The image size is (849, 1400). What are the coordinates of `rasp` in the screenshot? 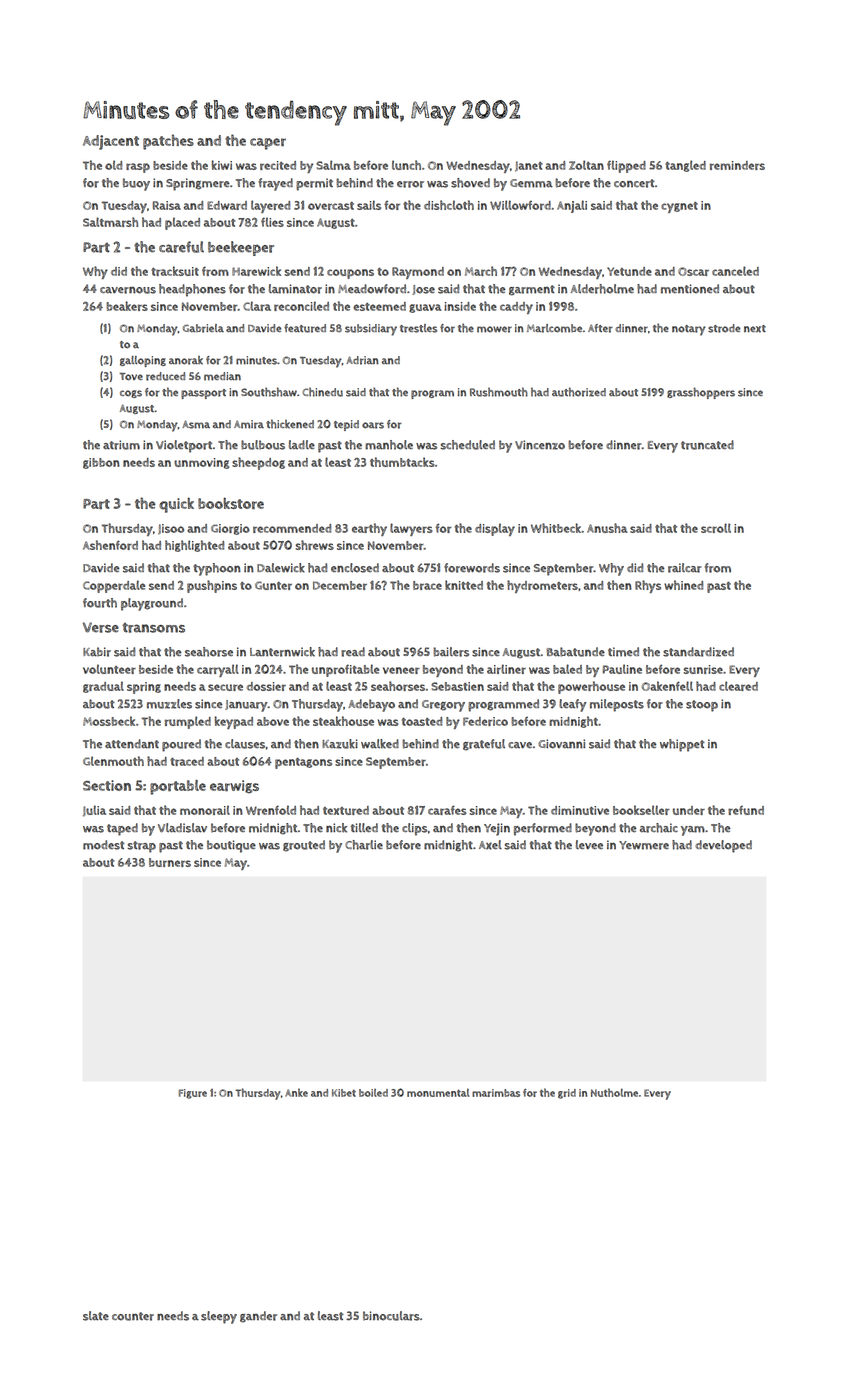 It's located at (138, 168).
